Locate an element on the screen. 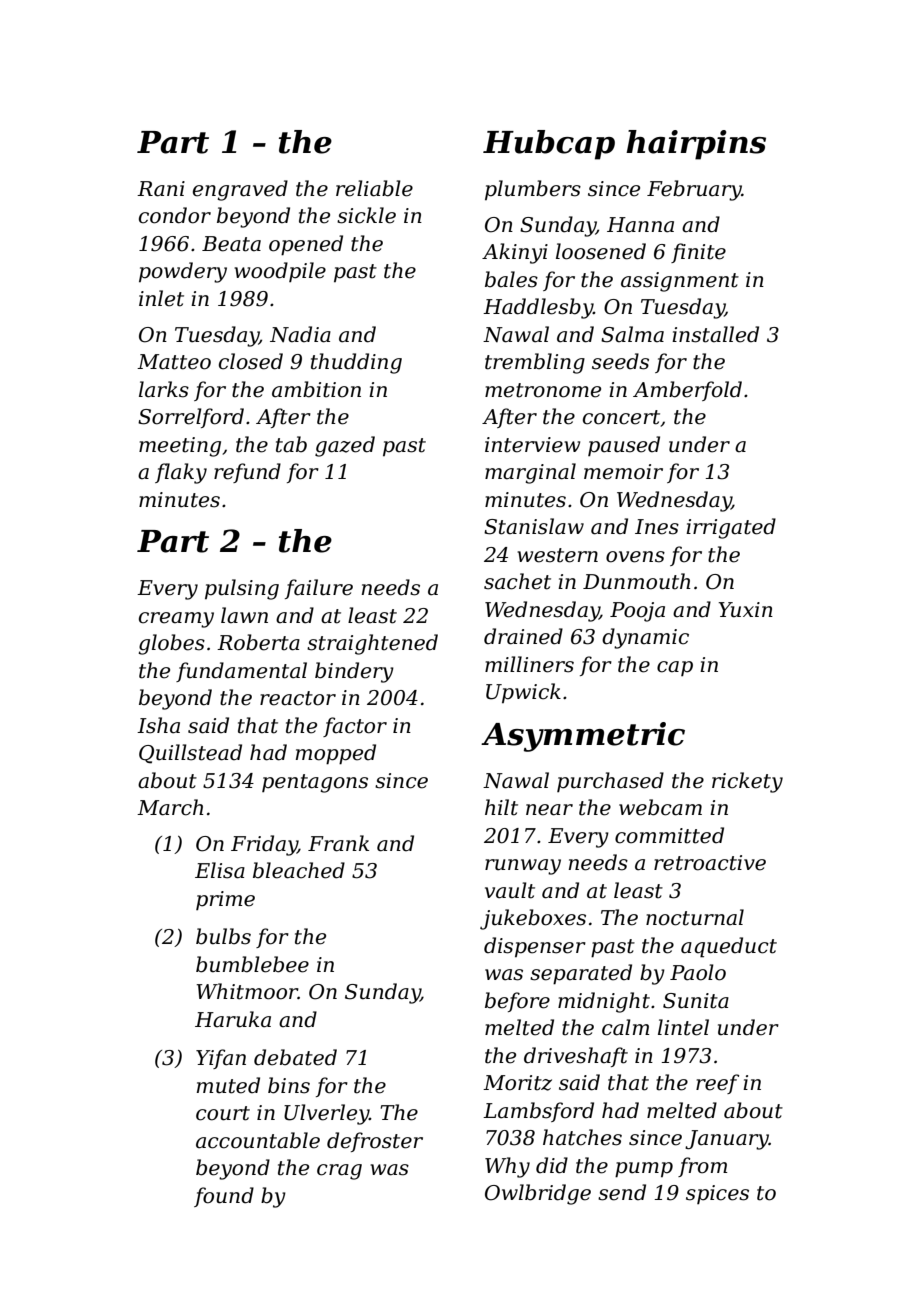  hairpins is located at coordinates (696, 145).
